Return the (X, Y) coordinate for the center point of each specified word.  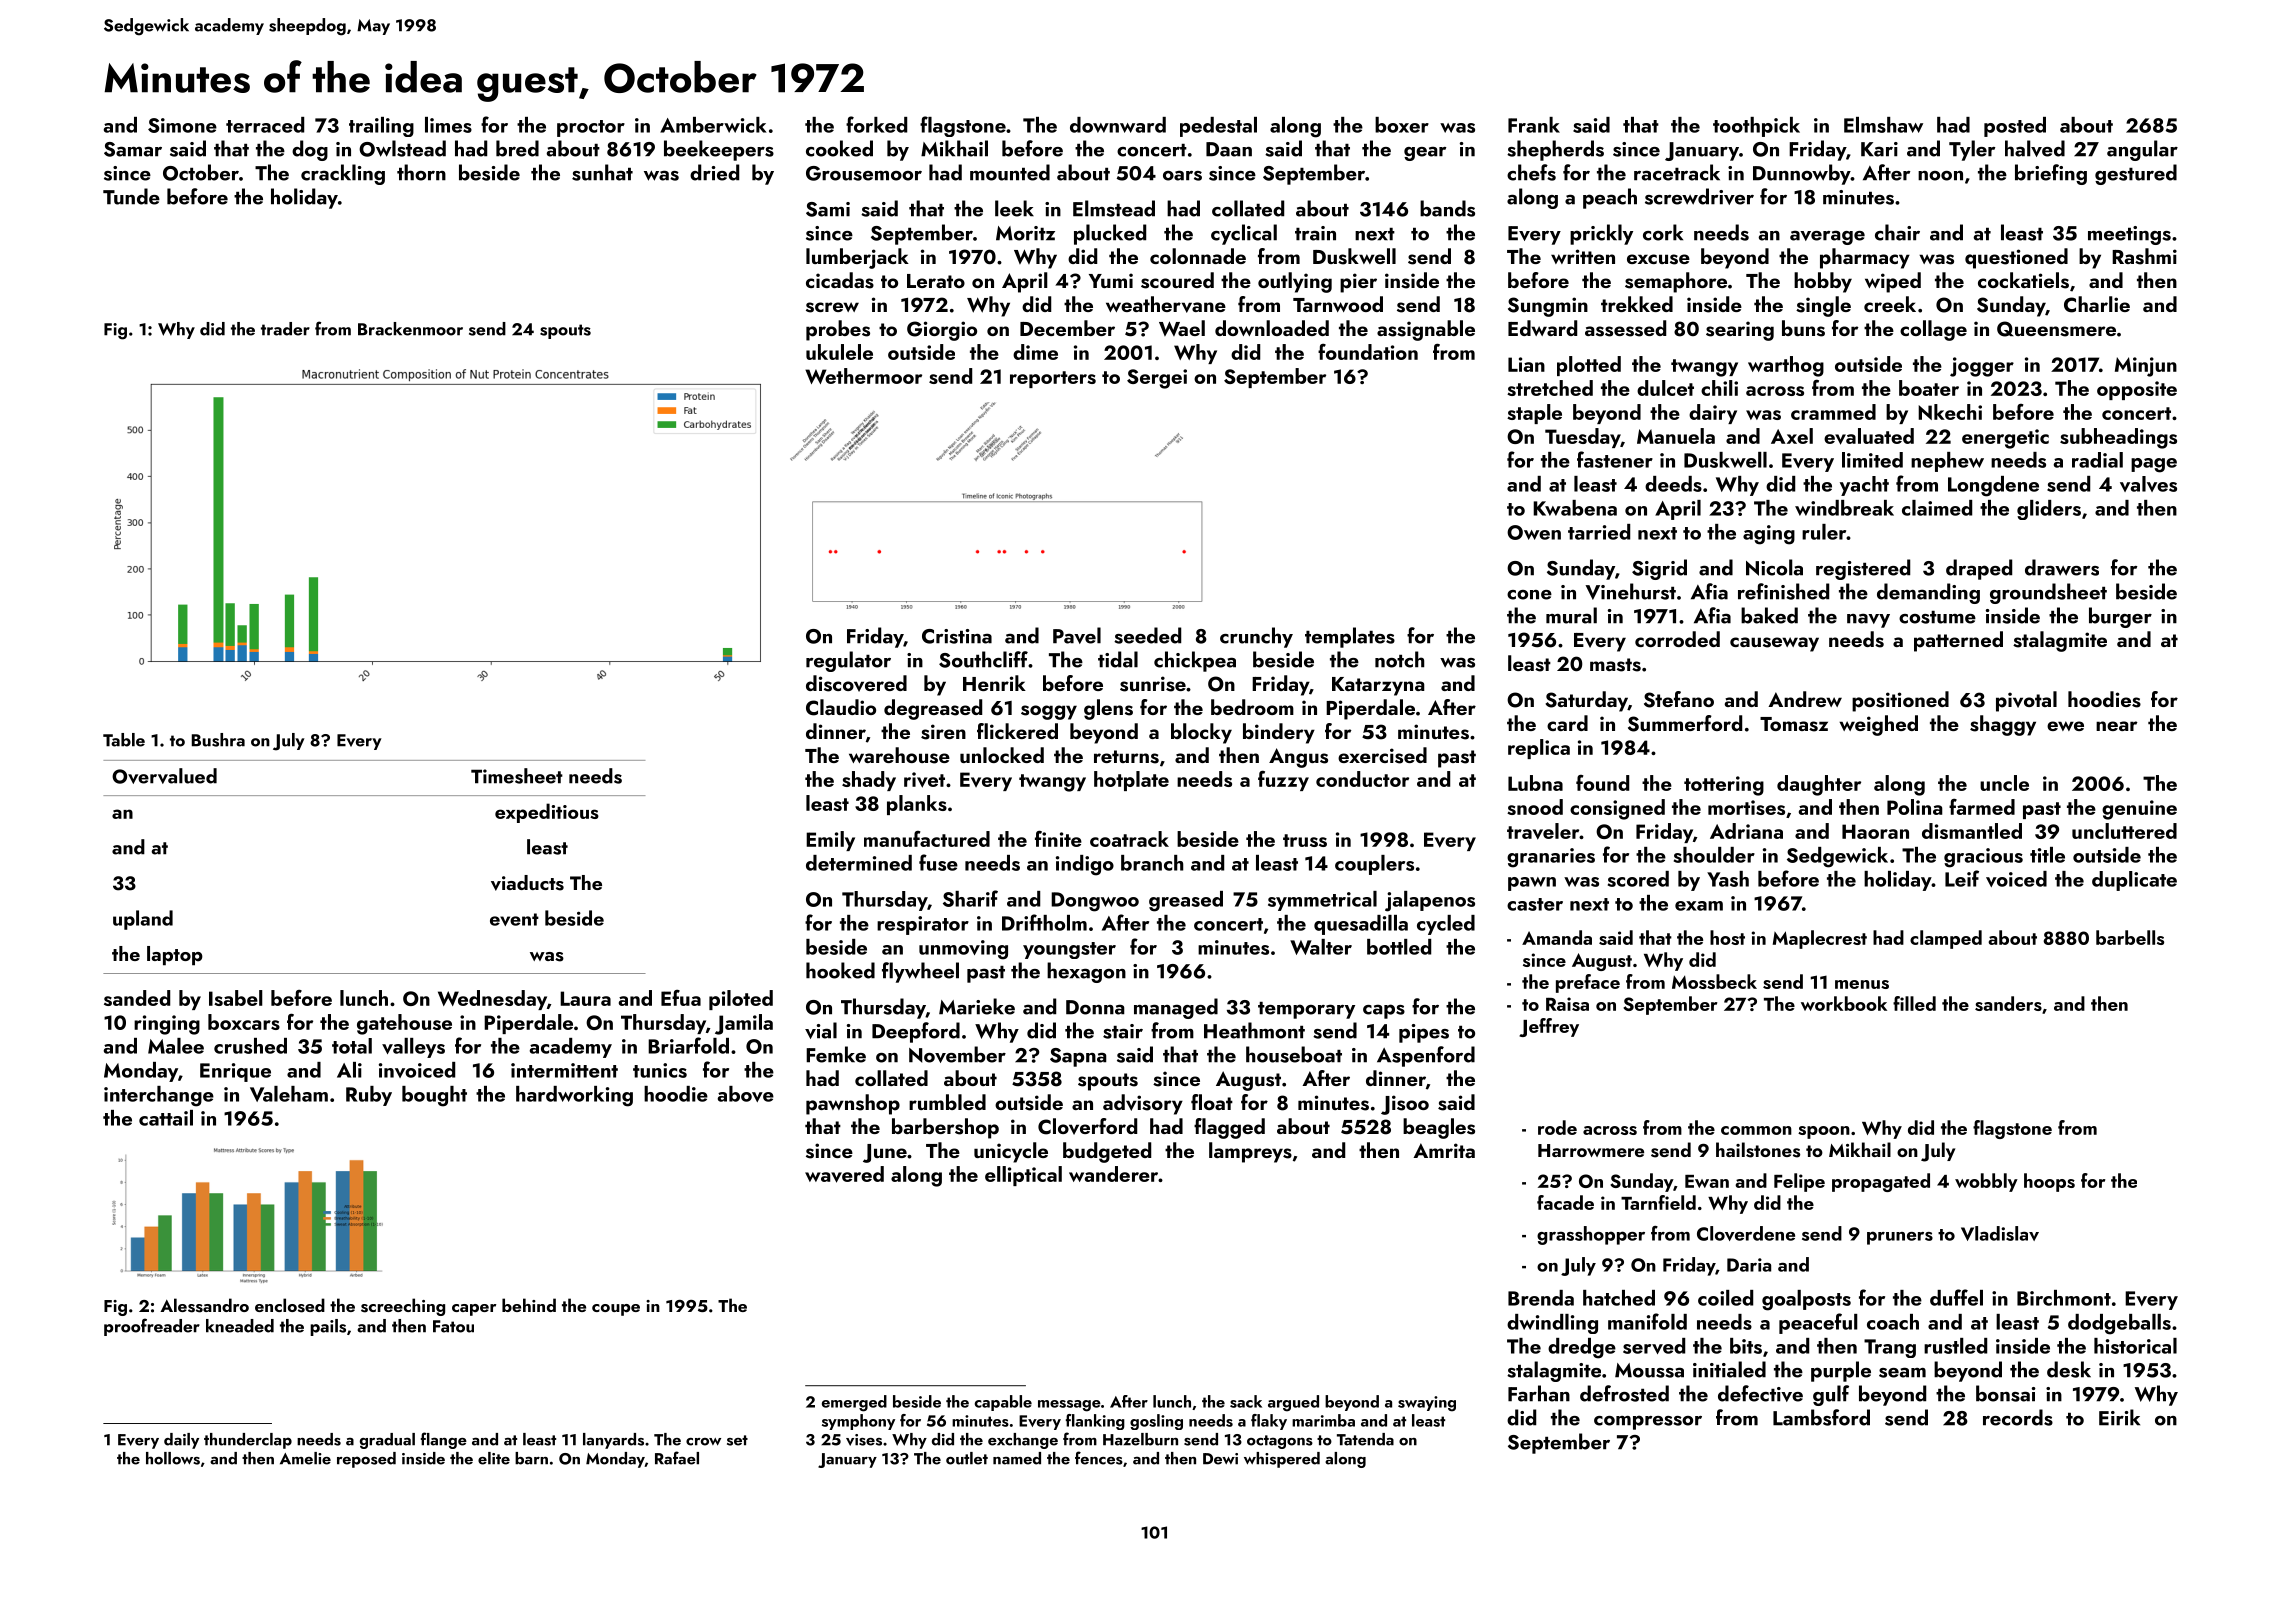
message (1069, 1406)
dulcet (1665, 388)
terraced (265, 125)
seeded (1147, 635)
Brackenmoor (410, 329)
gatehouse (404, 1024)
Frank (1534, 125)
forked (876, 124)
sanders (2008, 1003)
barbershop (945, 1128)
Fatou (453, 1326)
